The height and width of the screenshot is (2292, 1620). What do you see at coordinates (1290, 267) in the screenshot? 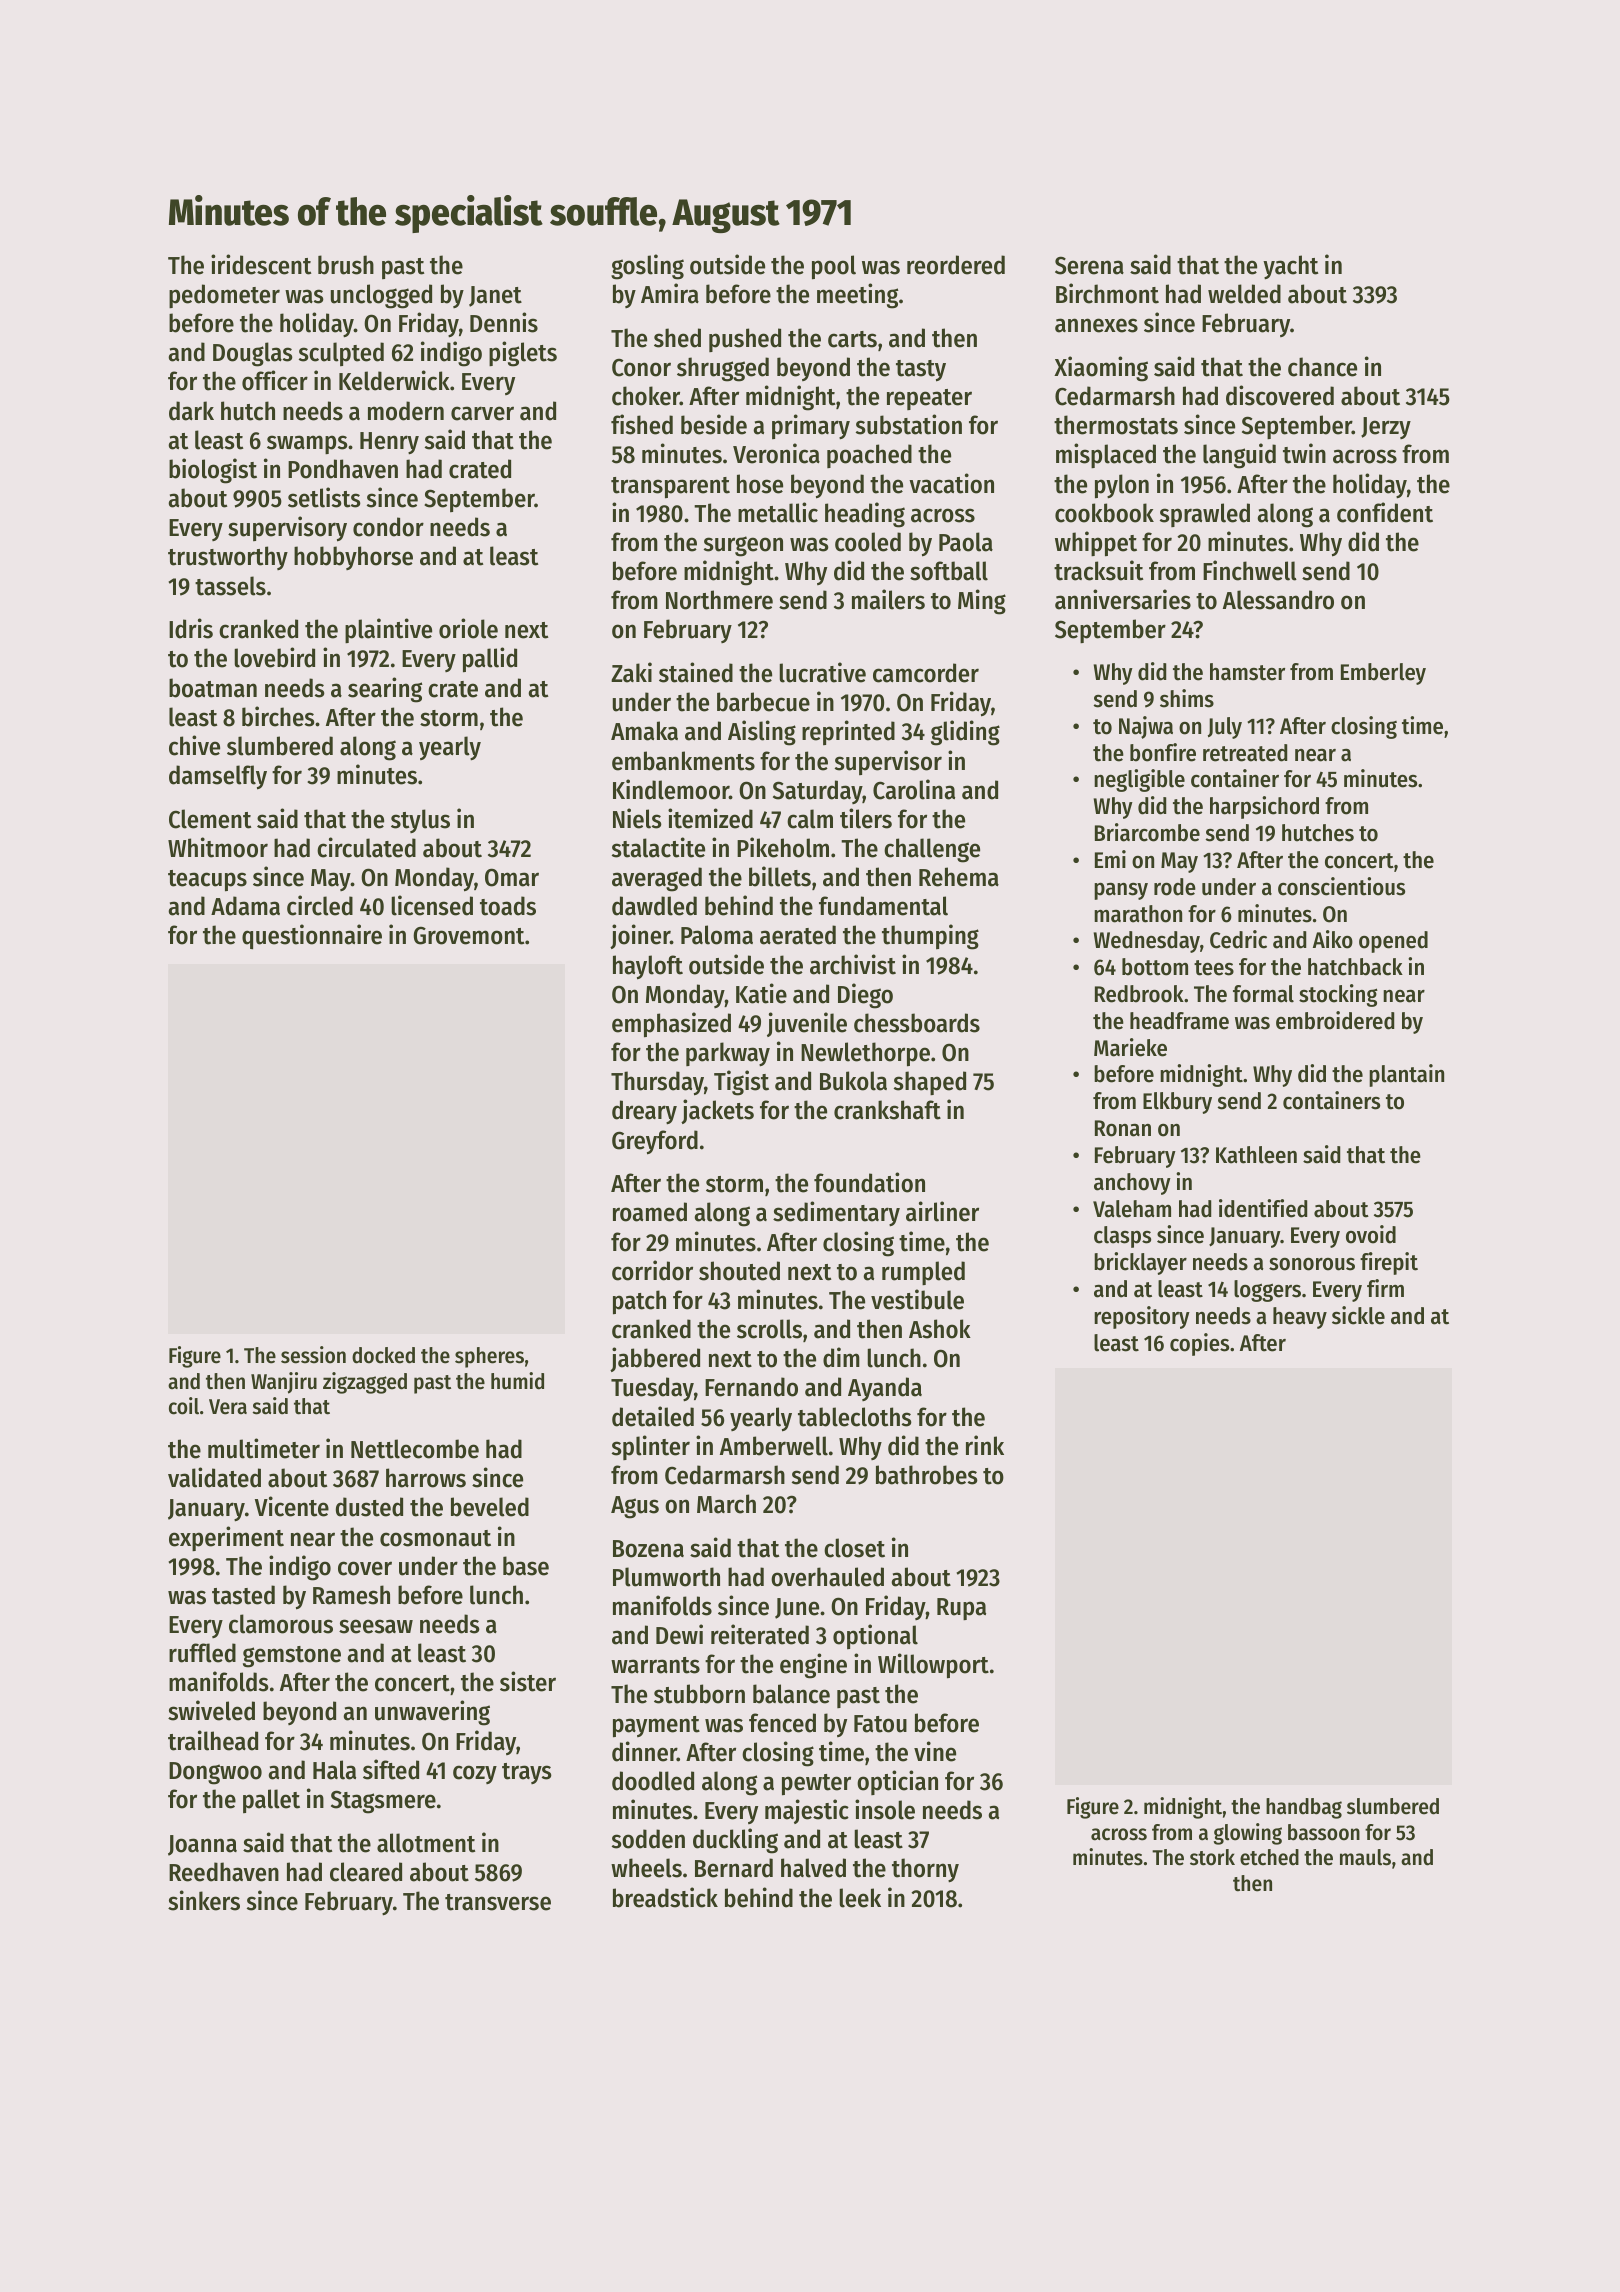
I see `yacht` at bounding box center [1290, 267].
